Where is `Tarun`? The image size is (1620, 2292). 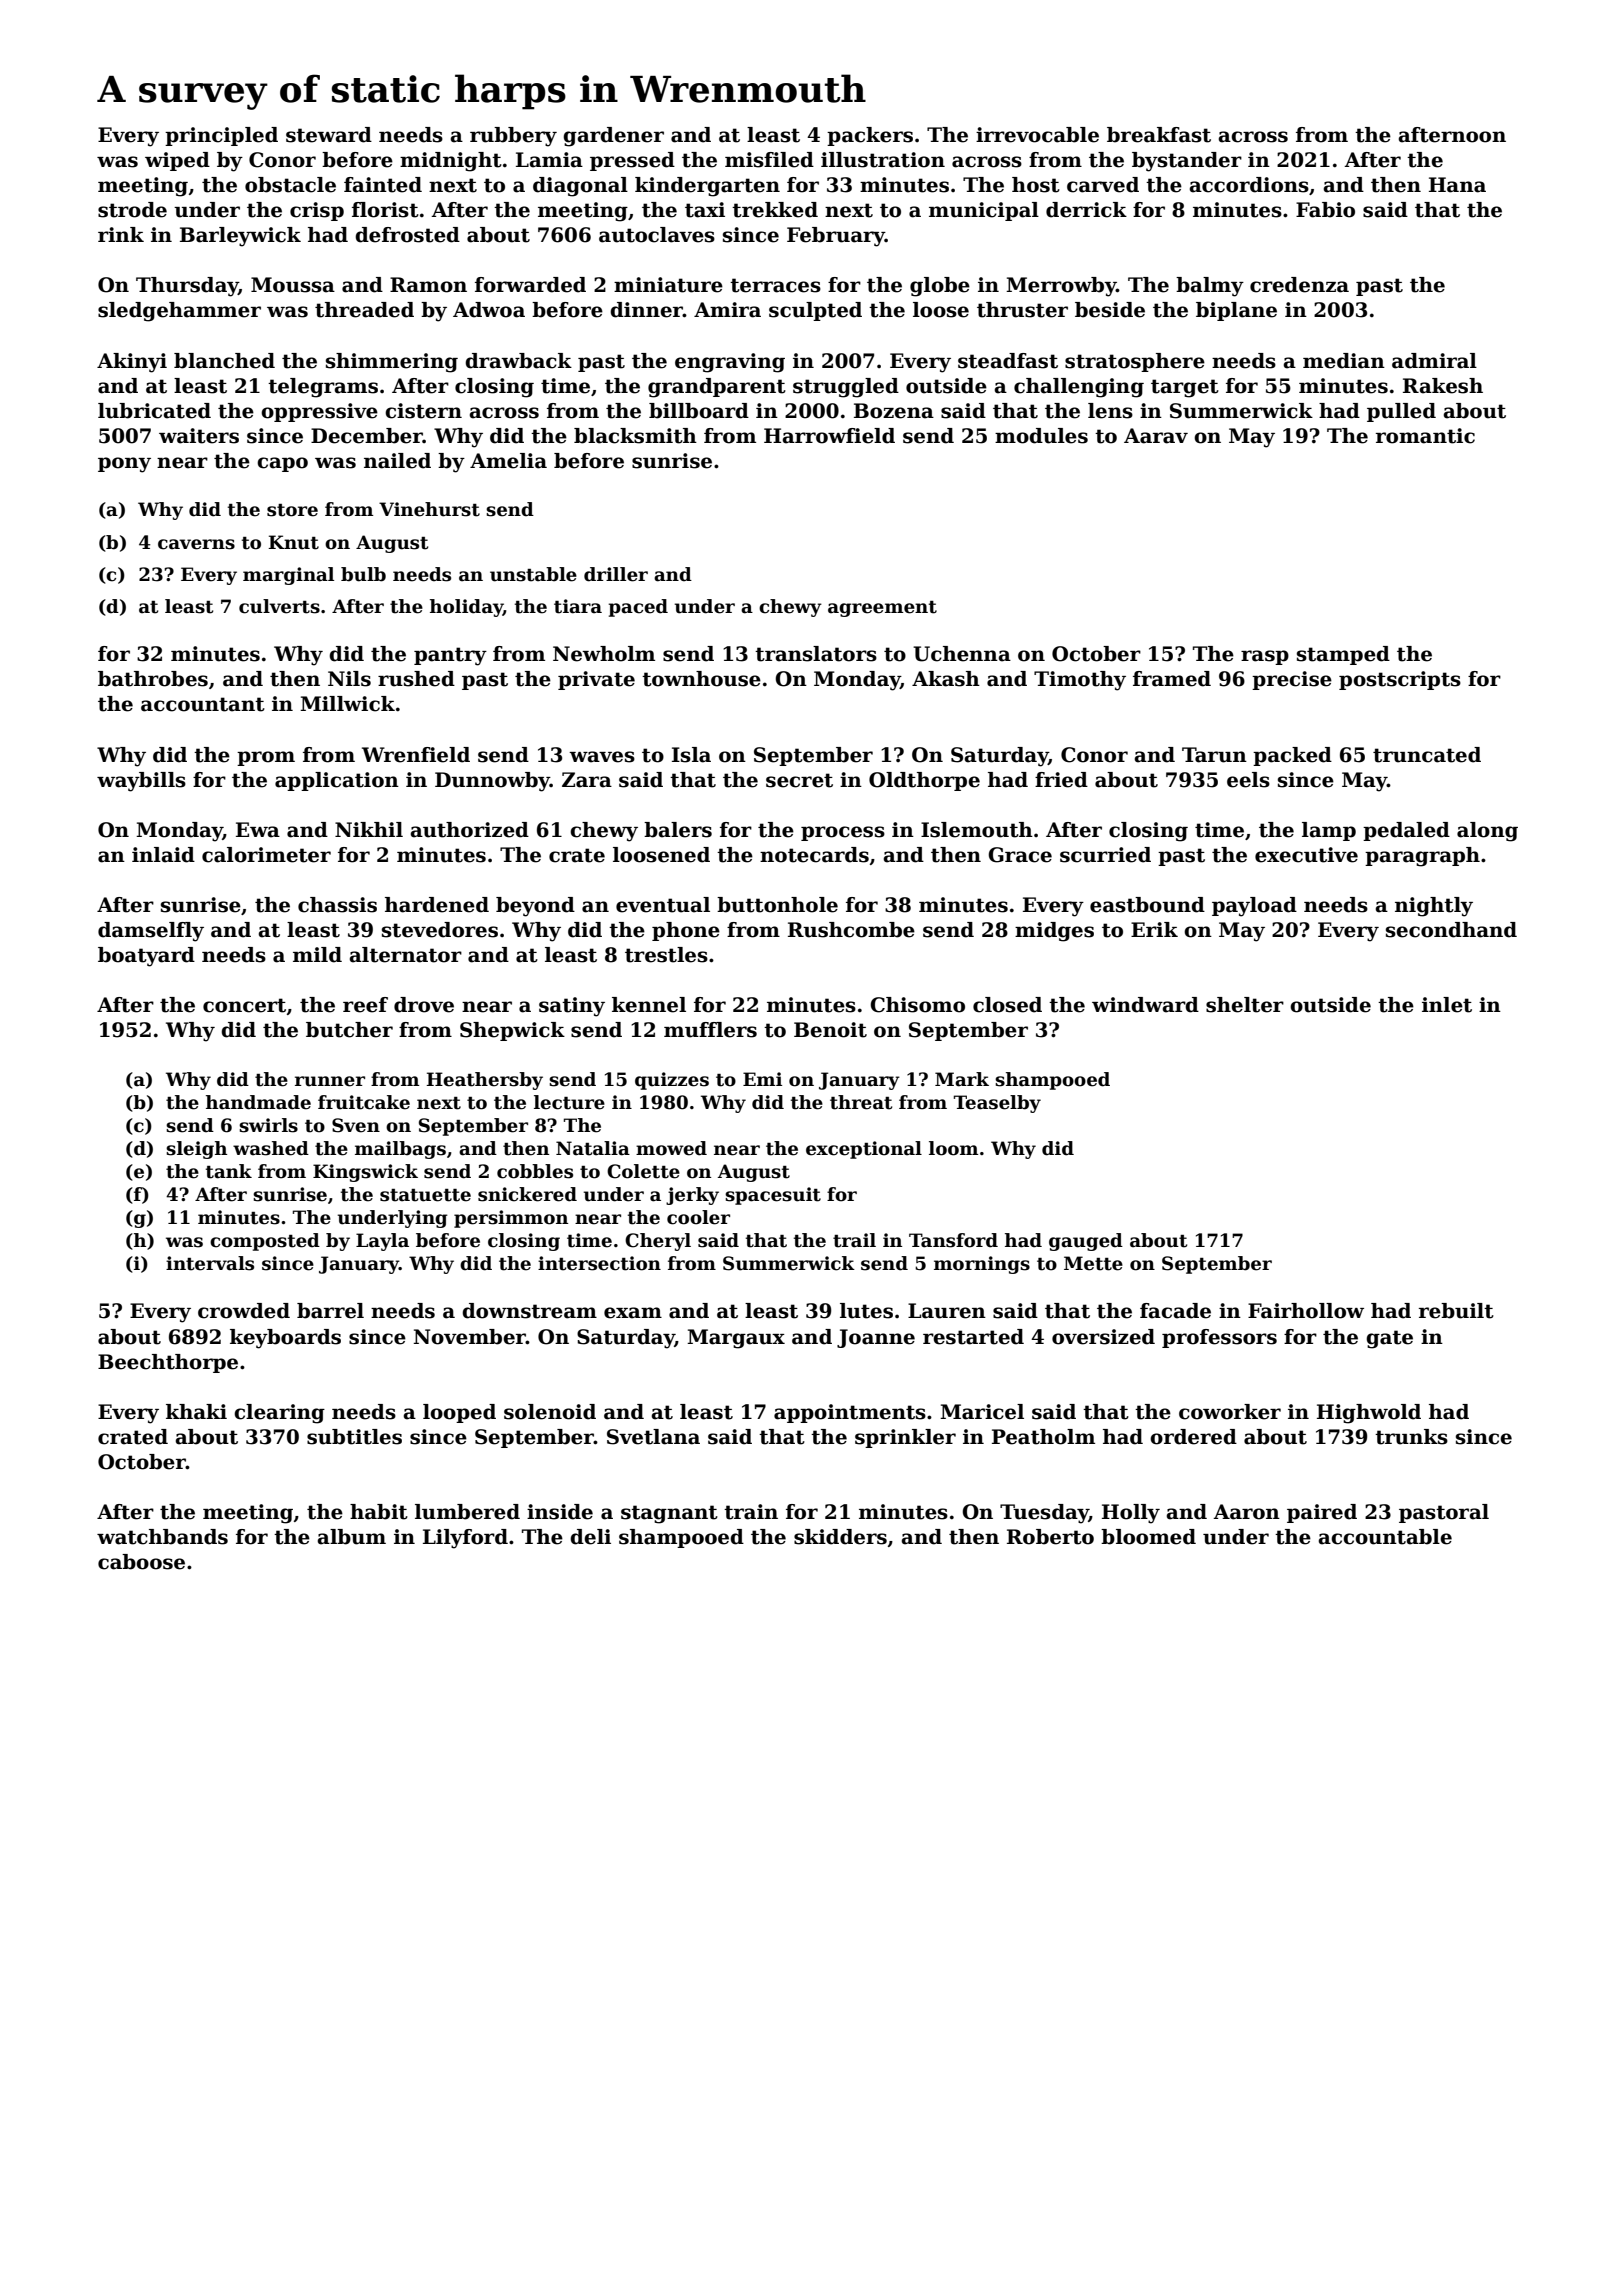
Tarun is located at coordinates (1214, 755).
